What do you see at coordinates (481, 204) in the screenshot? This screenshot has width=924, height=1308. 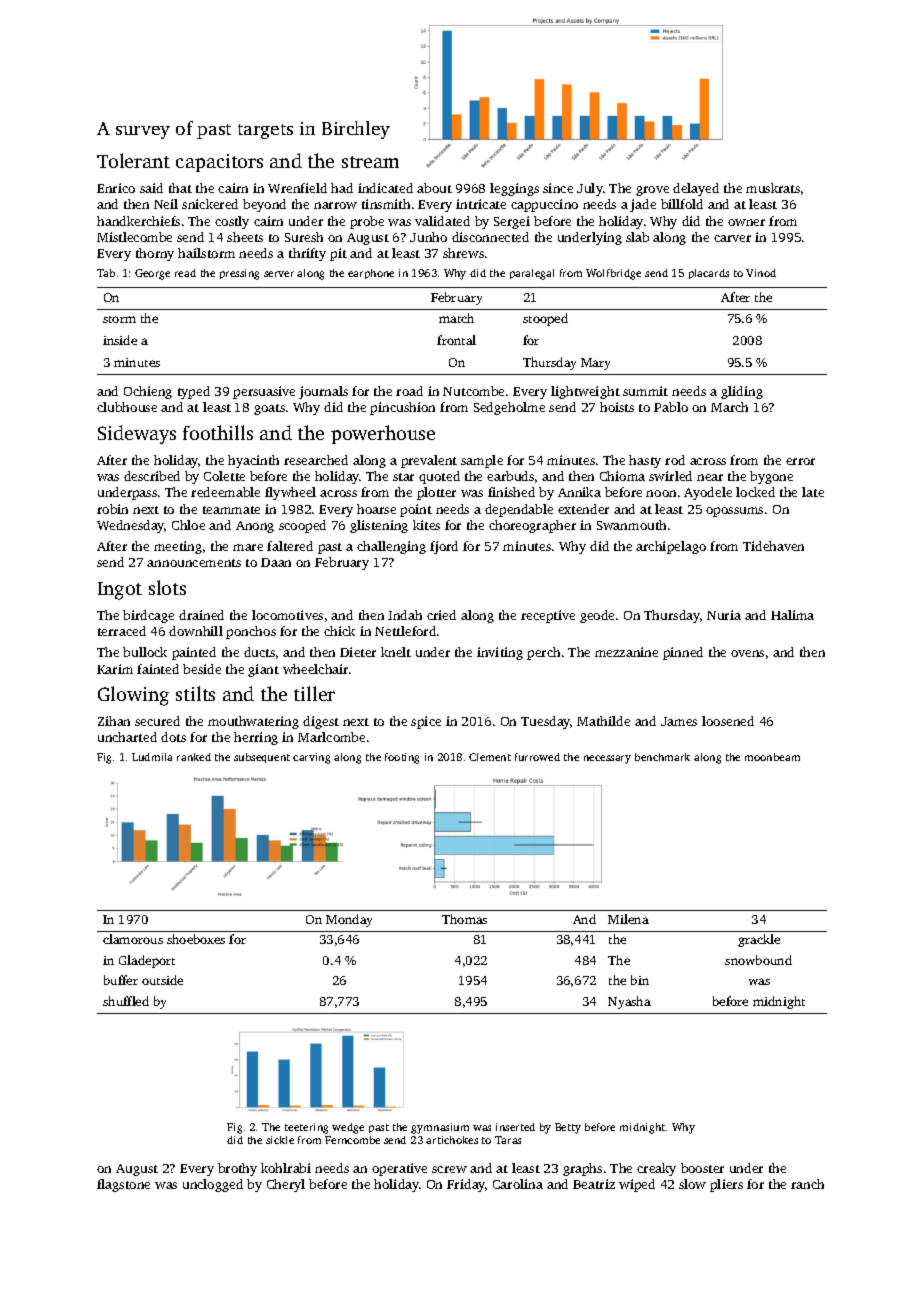 I see `intricate` at bounding box center [481, 204].
